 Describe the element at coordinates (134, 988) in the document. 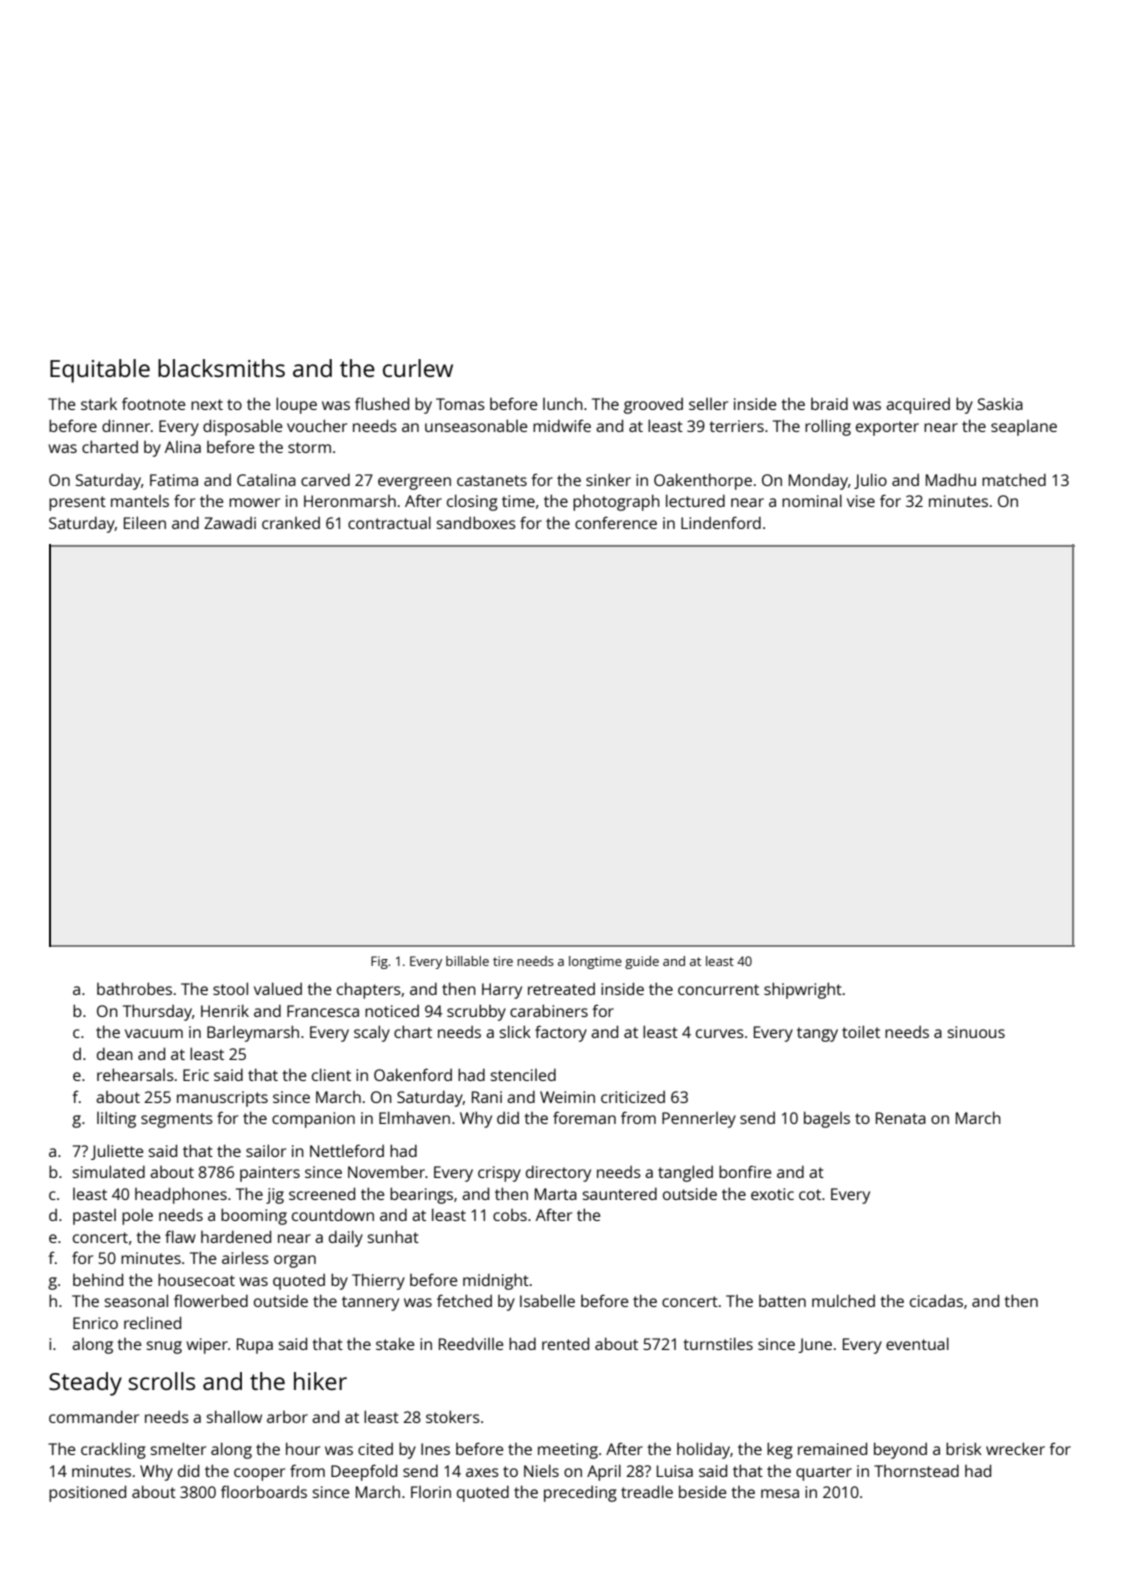

I see `bathrobes` at that location.
